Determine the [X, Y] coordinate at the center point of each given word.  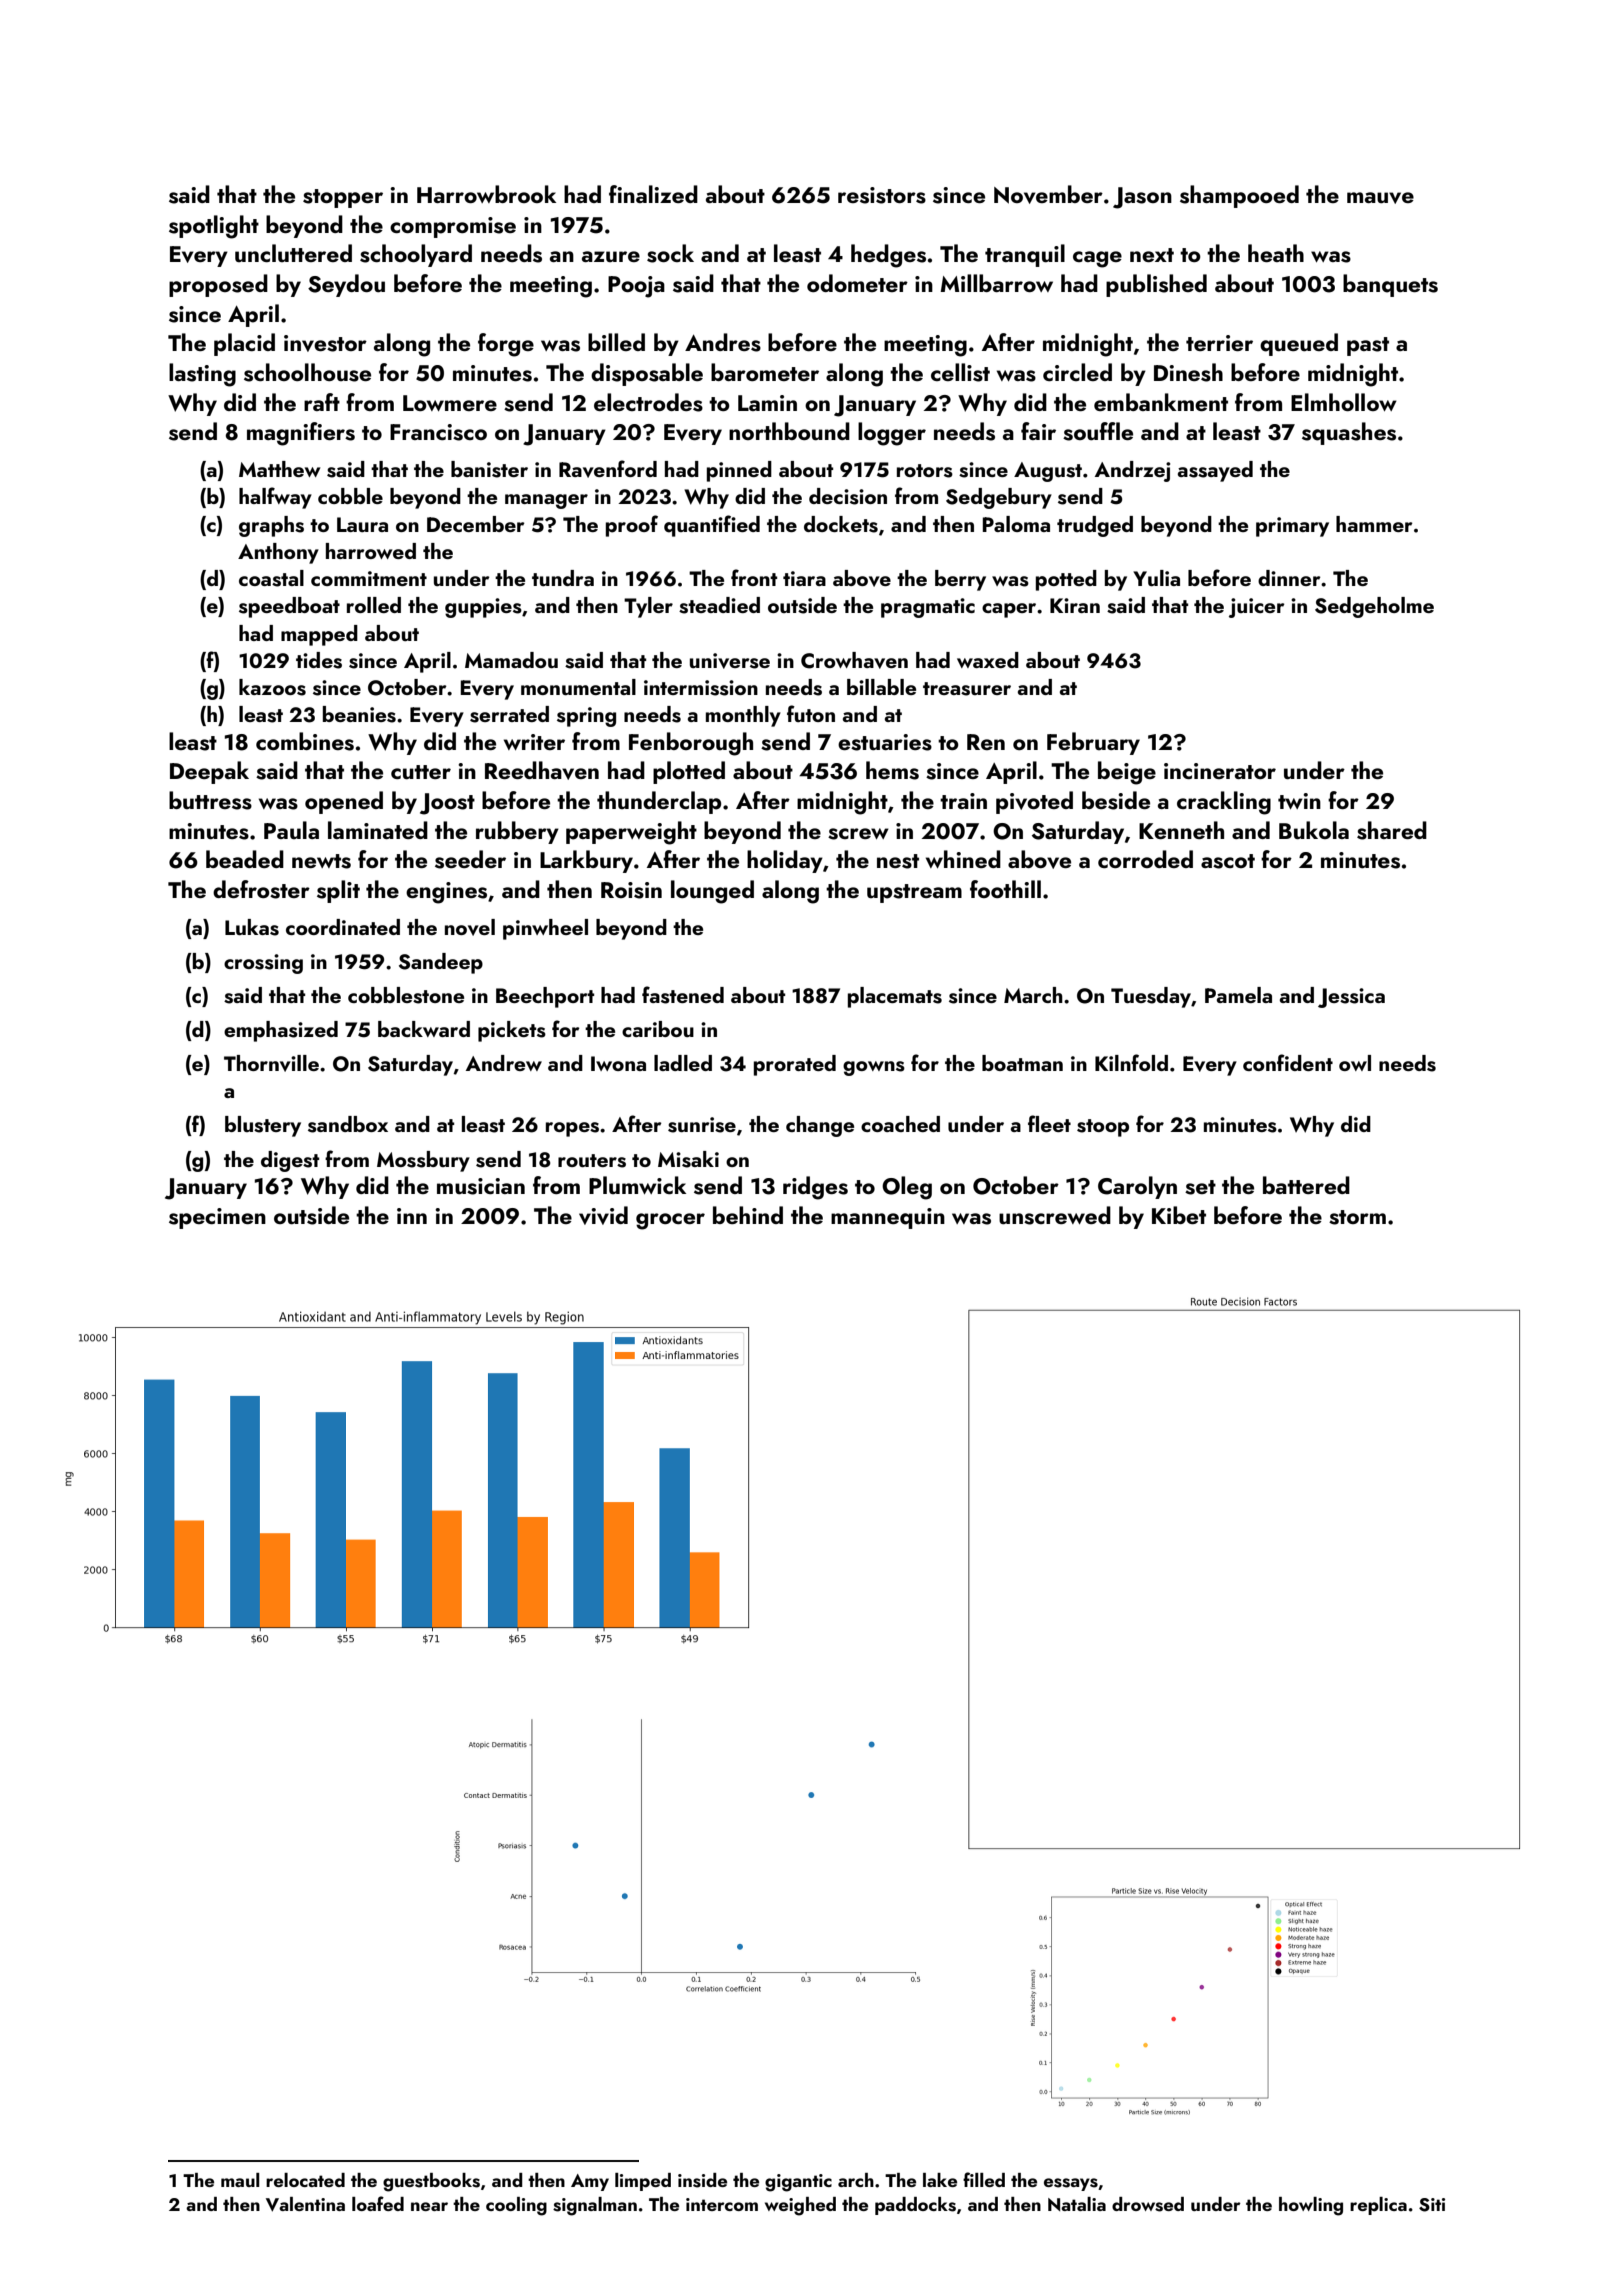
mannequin [888, 1218]
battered [1306, 1185]
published [1156, 285]
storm [1357, 1217]
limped [643, 2182]
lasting [202, 375]
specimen [217, 1218]
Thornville [271, 1063]
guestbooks [431, 2182]
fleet [1049, 1123]
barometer [765, 372]
